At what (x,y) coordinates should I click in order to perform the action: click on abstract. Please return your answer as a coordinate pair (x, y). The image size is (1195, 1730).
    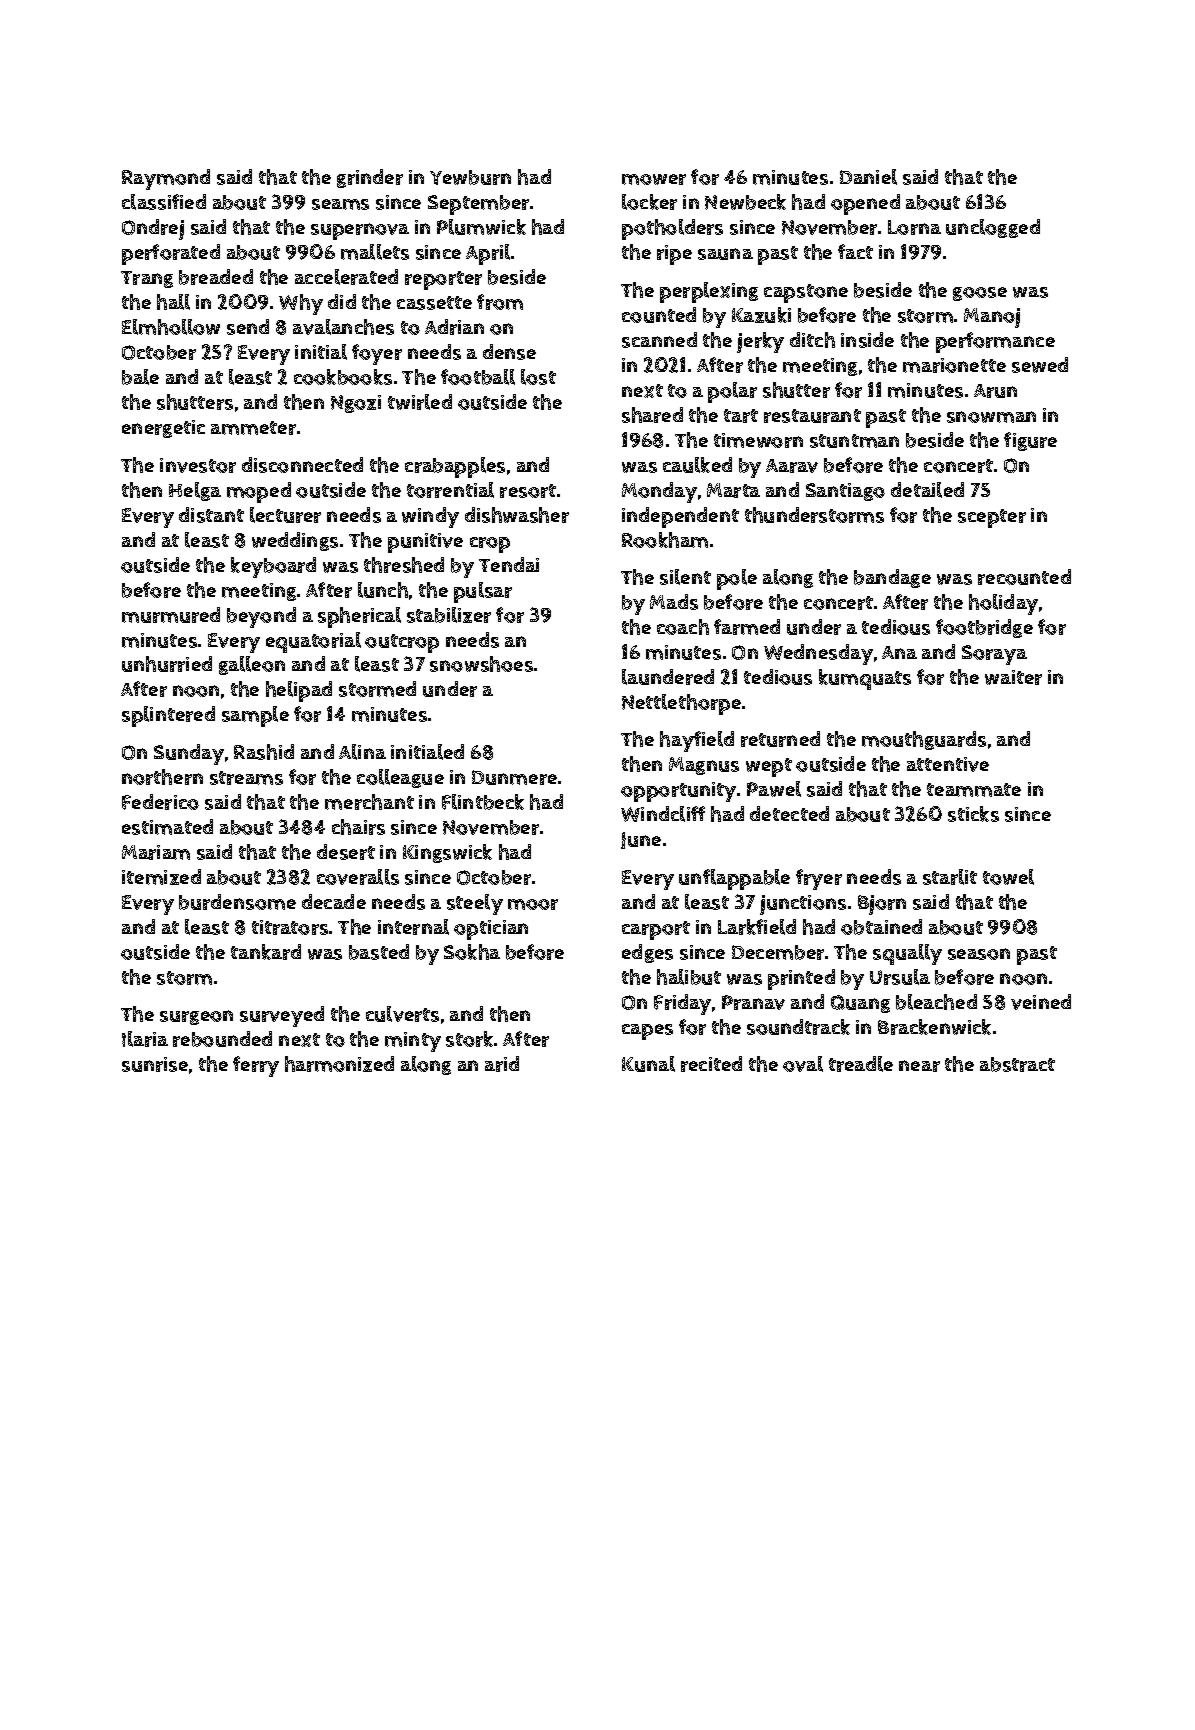
    Looking at the image, I should click on (1017, 1064).
